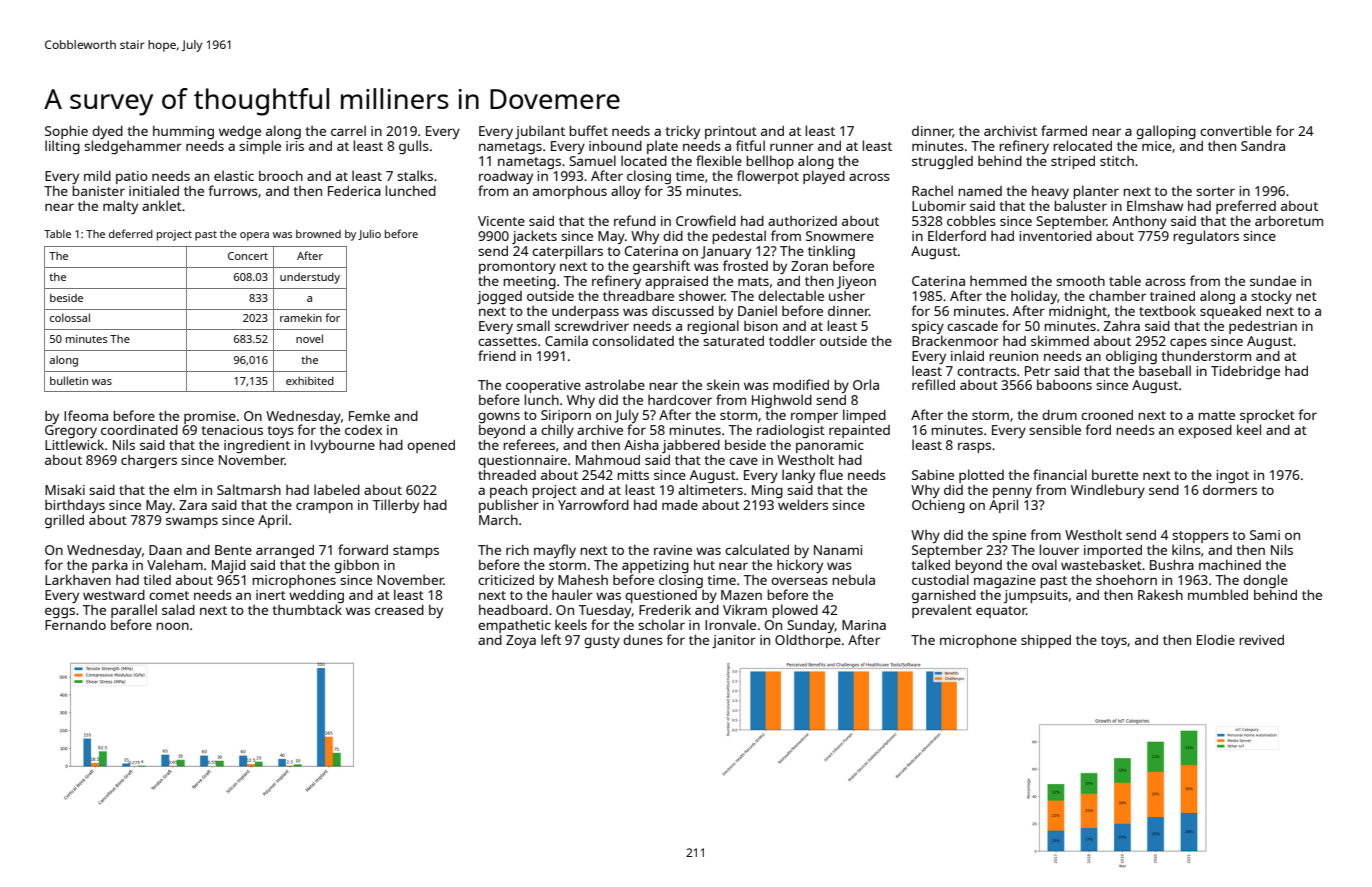  I want to click on iris, so click(295, 146).
